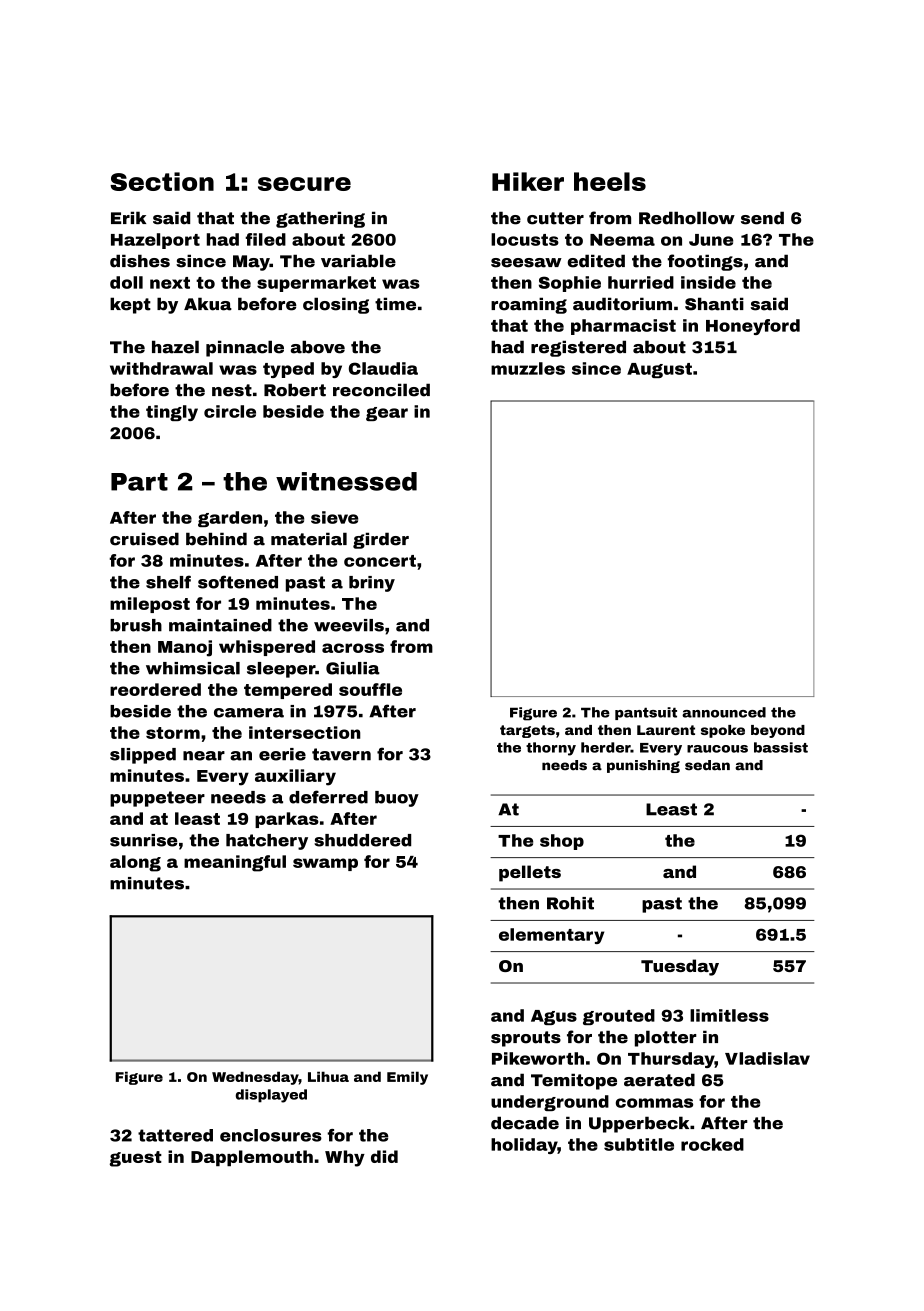  I want to click on guest, so click(136, 1159).
